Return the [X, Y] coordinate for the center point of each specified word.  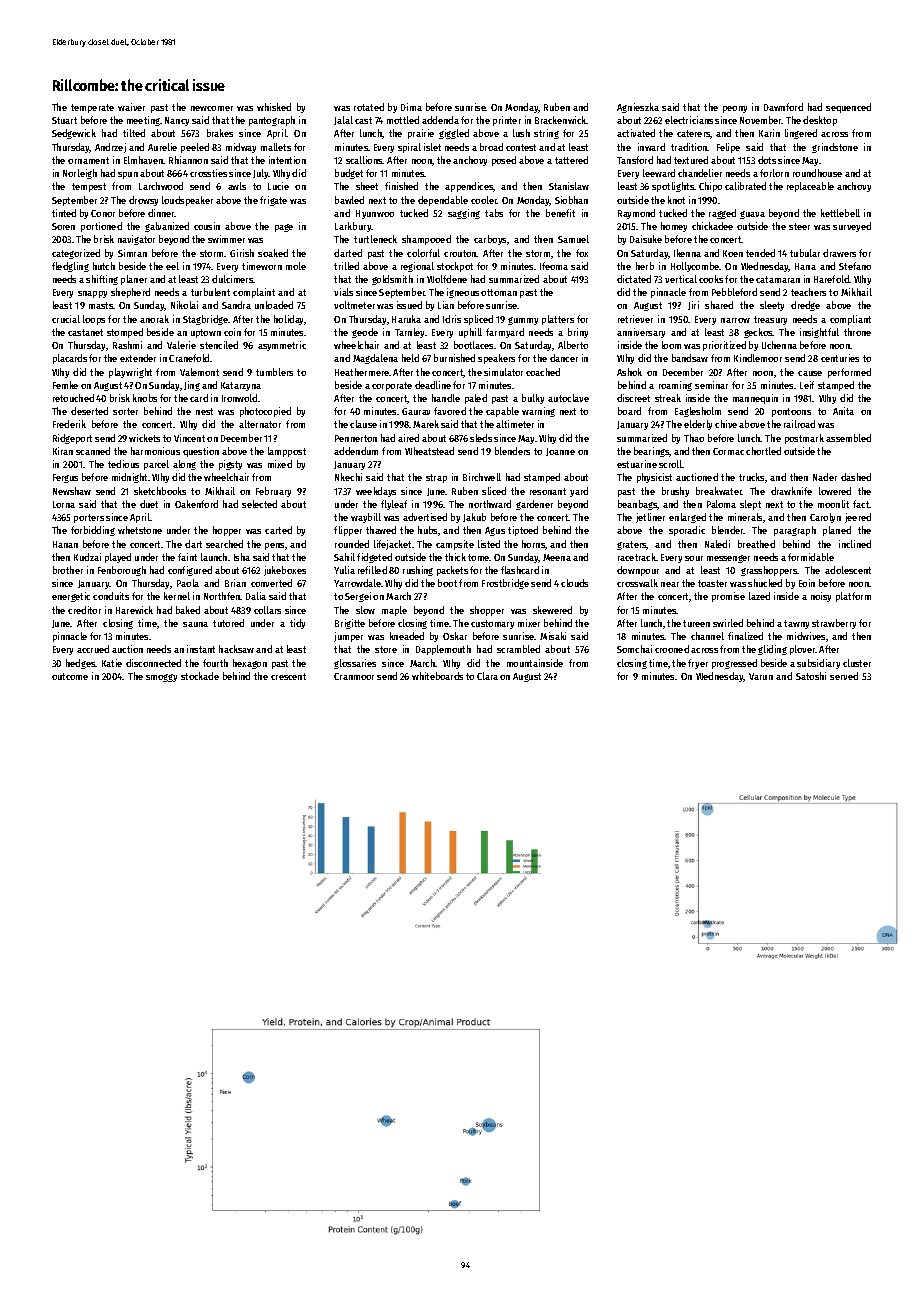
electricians [689, 120]
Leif [807, 385]
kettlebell [840, 213]
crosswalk [637, 583]
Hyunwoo [375, 214]
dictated [634, 279]
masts [101, 305]
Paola [188, 583]
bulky [533, 399]
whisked [274, 107]
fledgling [70, 267]
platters [558, 320]
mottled [403, 120]
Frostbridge [505, 584]
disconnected [153, 663]
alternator [260, 424]
